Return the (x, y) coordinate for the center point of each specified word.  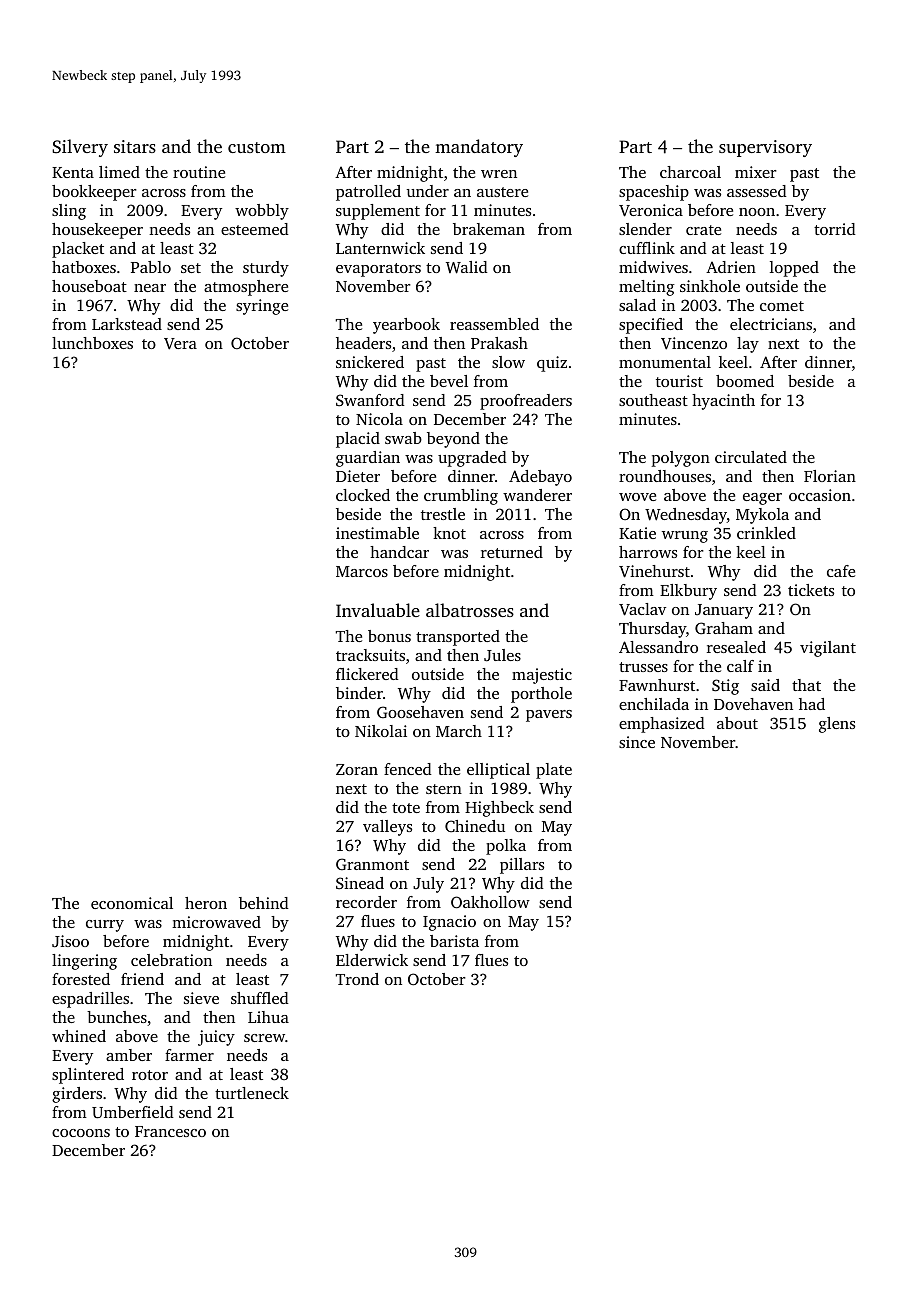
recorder (366, 902)
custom (257, 147)
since (637, 742)
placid (358, 440)
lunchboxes (92, 343)
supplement (378, 212)
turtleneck (252, 1093)
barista (454, 941)
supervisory (765, 148)
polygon (681, 459)
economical (132, 903)
